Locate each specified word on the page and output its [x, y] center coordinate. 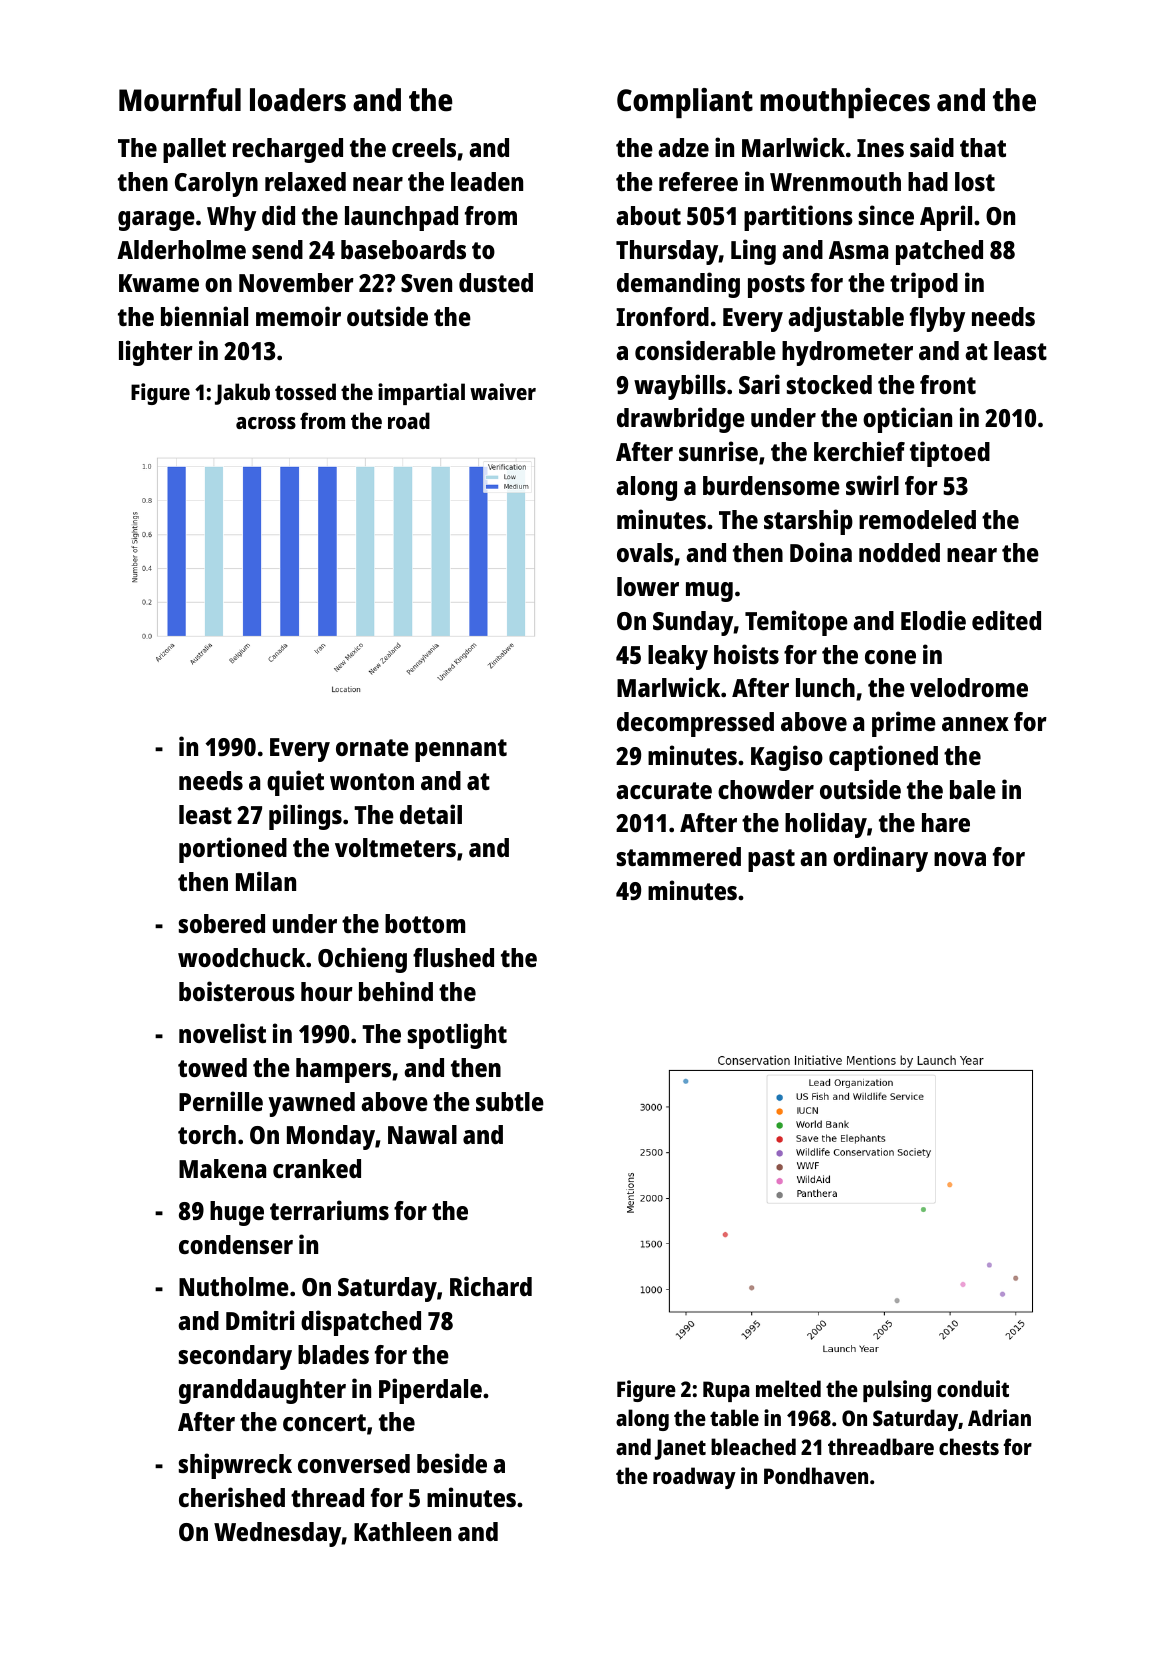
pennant [461, 750]
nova [960, 859]
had [928, 181]
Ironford [662, 316]
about [648, 215]
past [771, 860]
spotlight [457, 1036]
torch [207, 1134]
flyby [937, 319]
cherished [232, 1497]
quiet [295, 783]
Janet [680, 1449]
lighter [156, 353]
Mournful [180, 100]
